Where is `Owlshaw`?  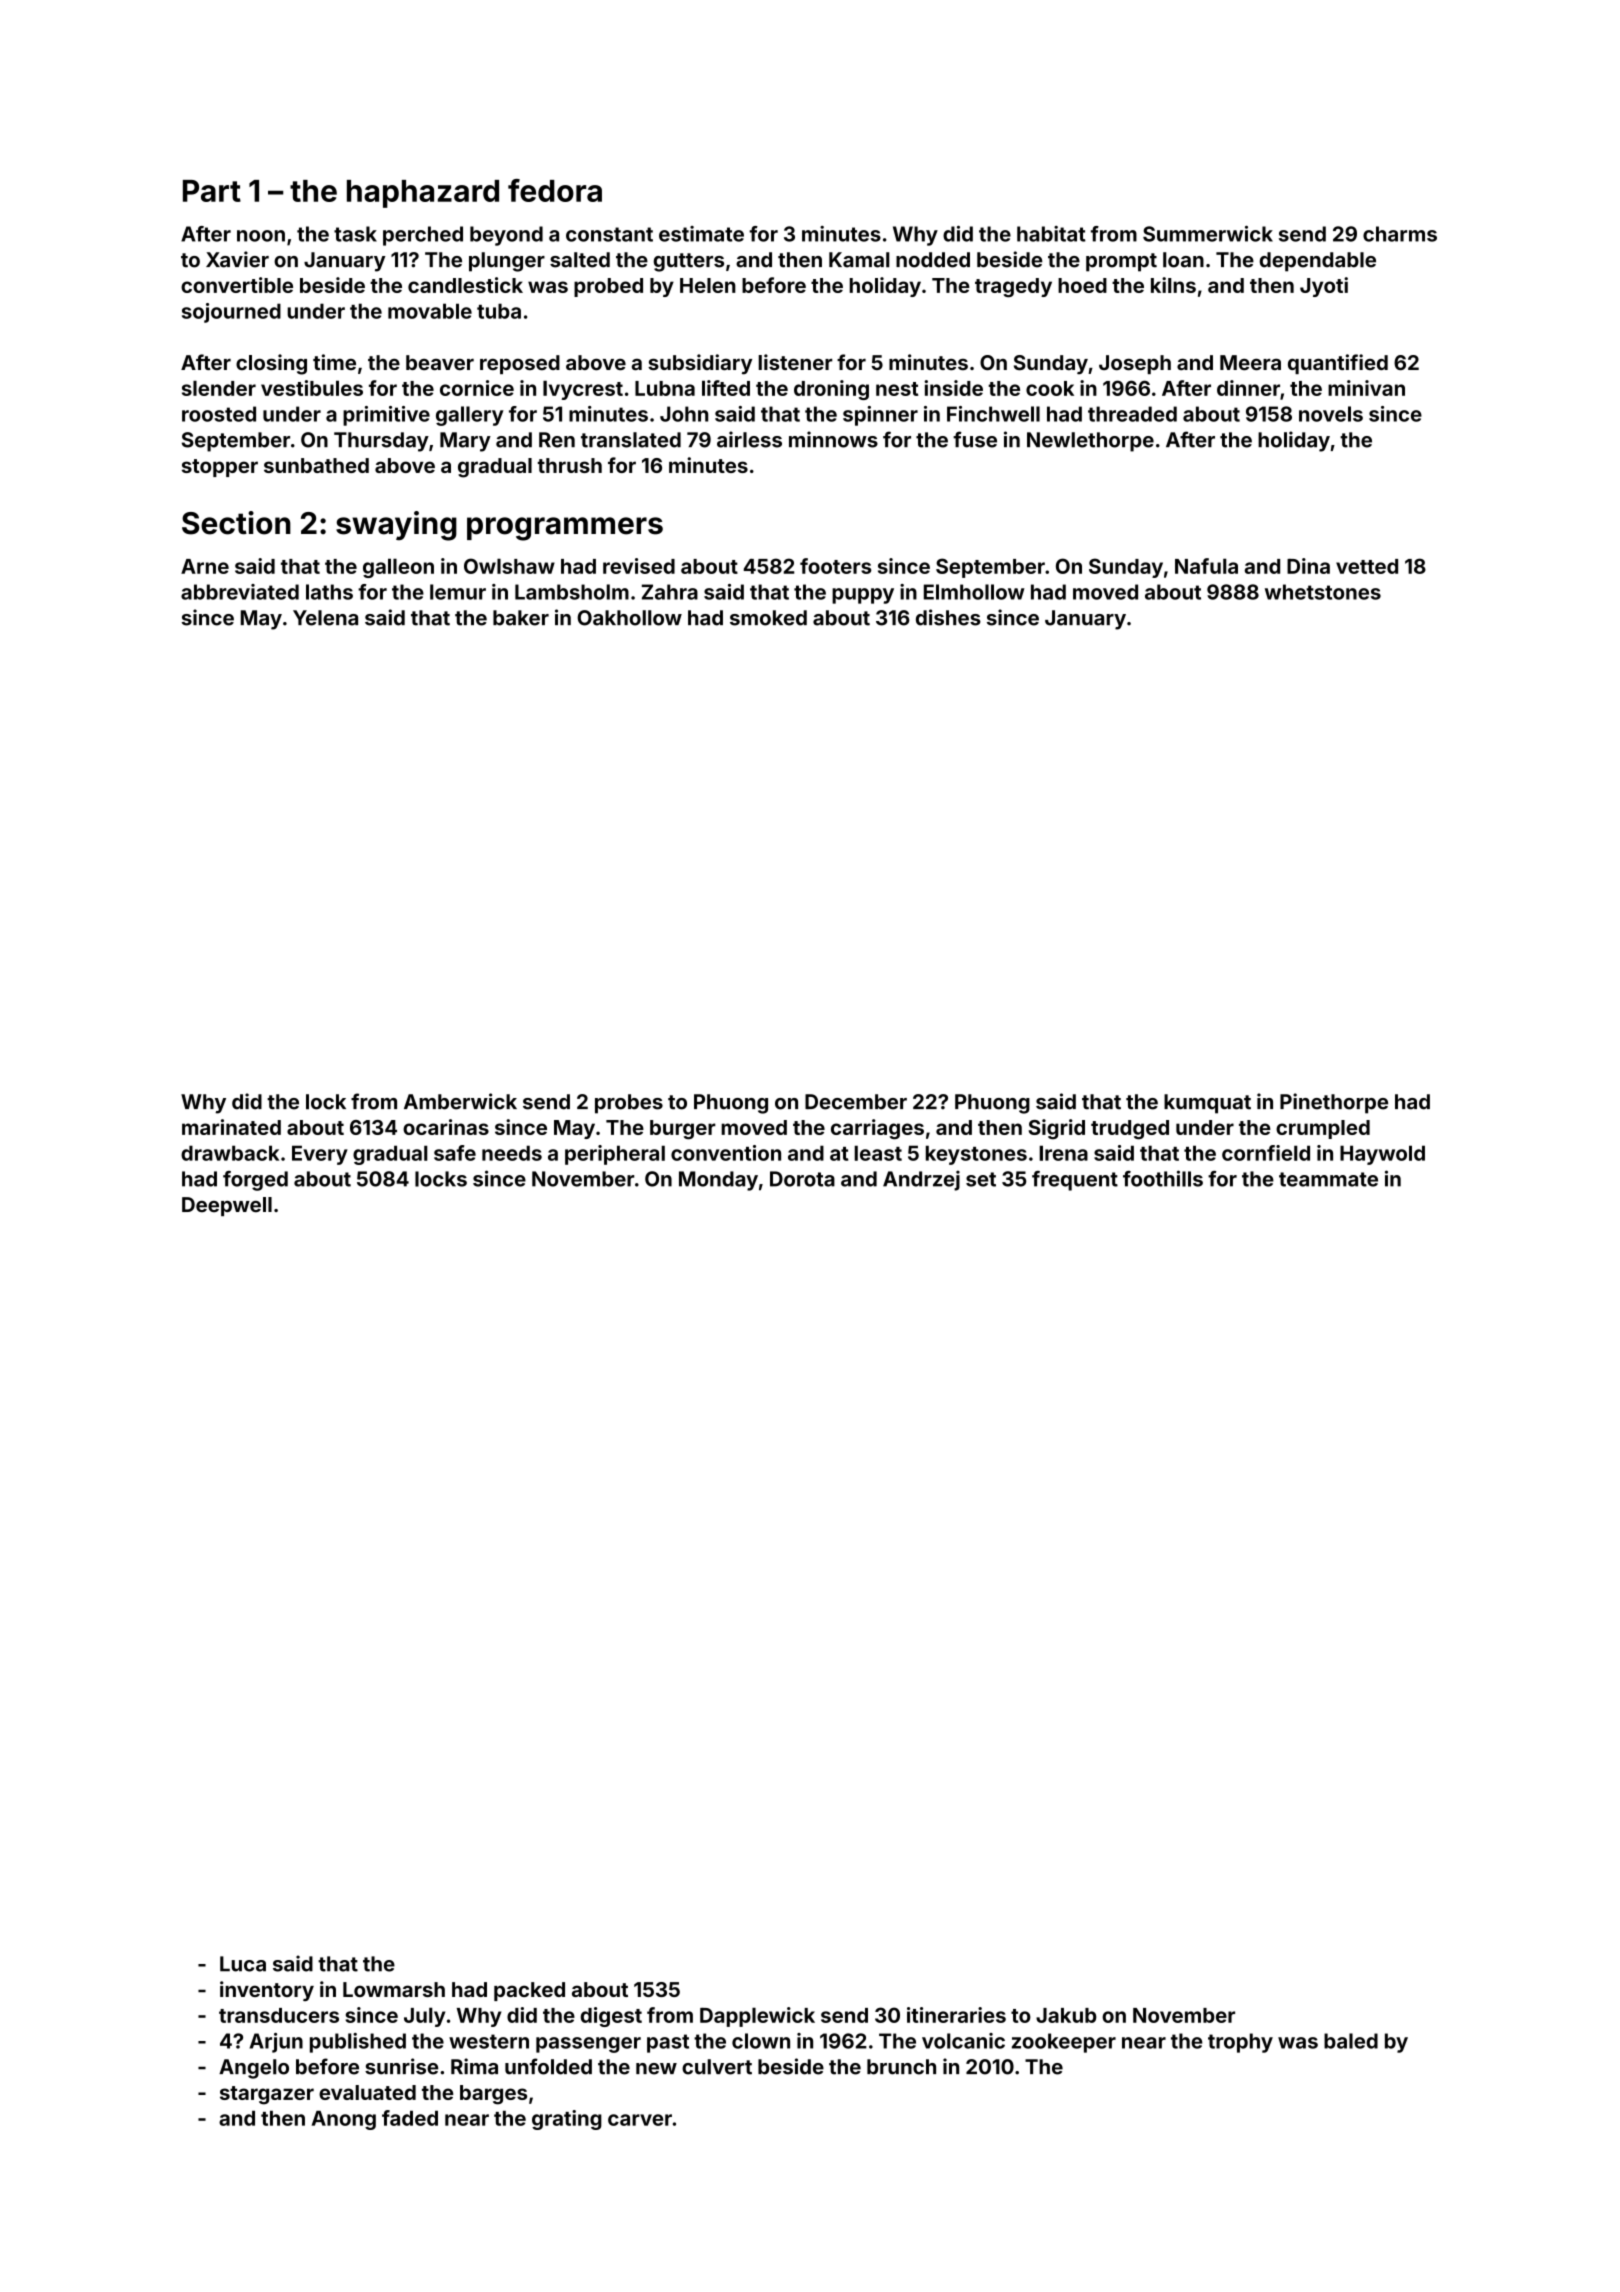
Owlshaw is located at coordinates (509, 566).
